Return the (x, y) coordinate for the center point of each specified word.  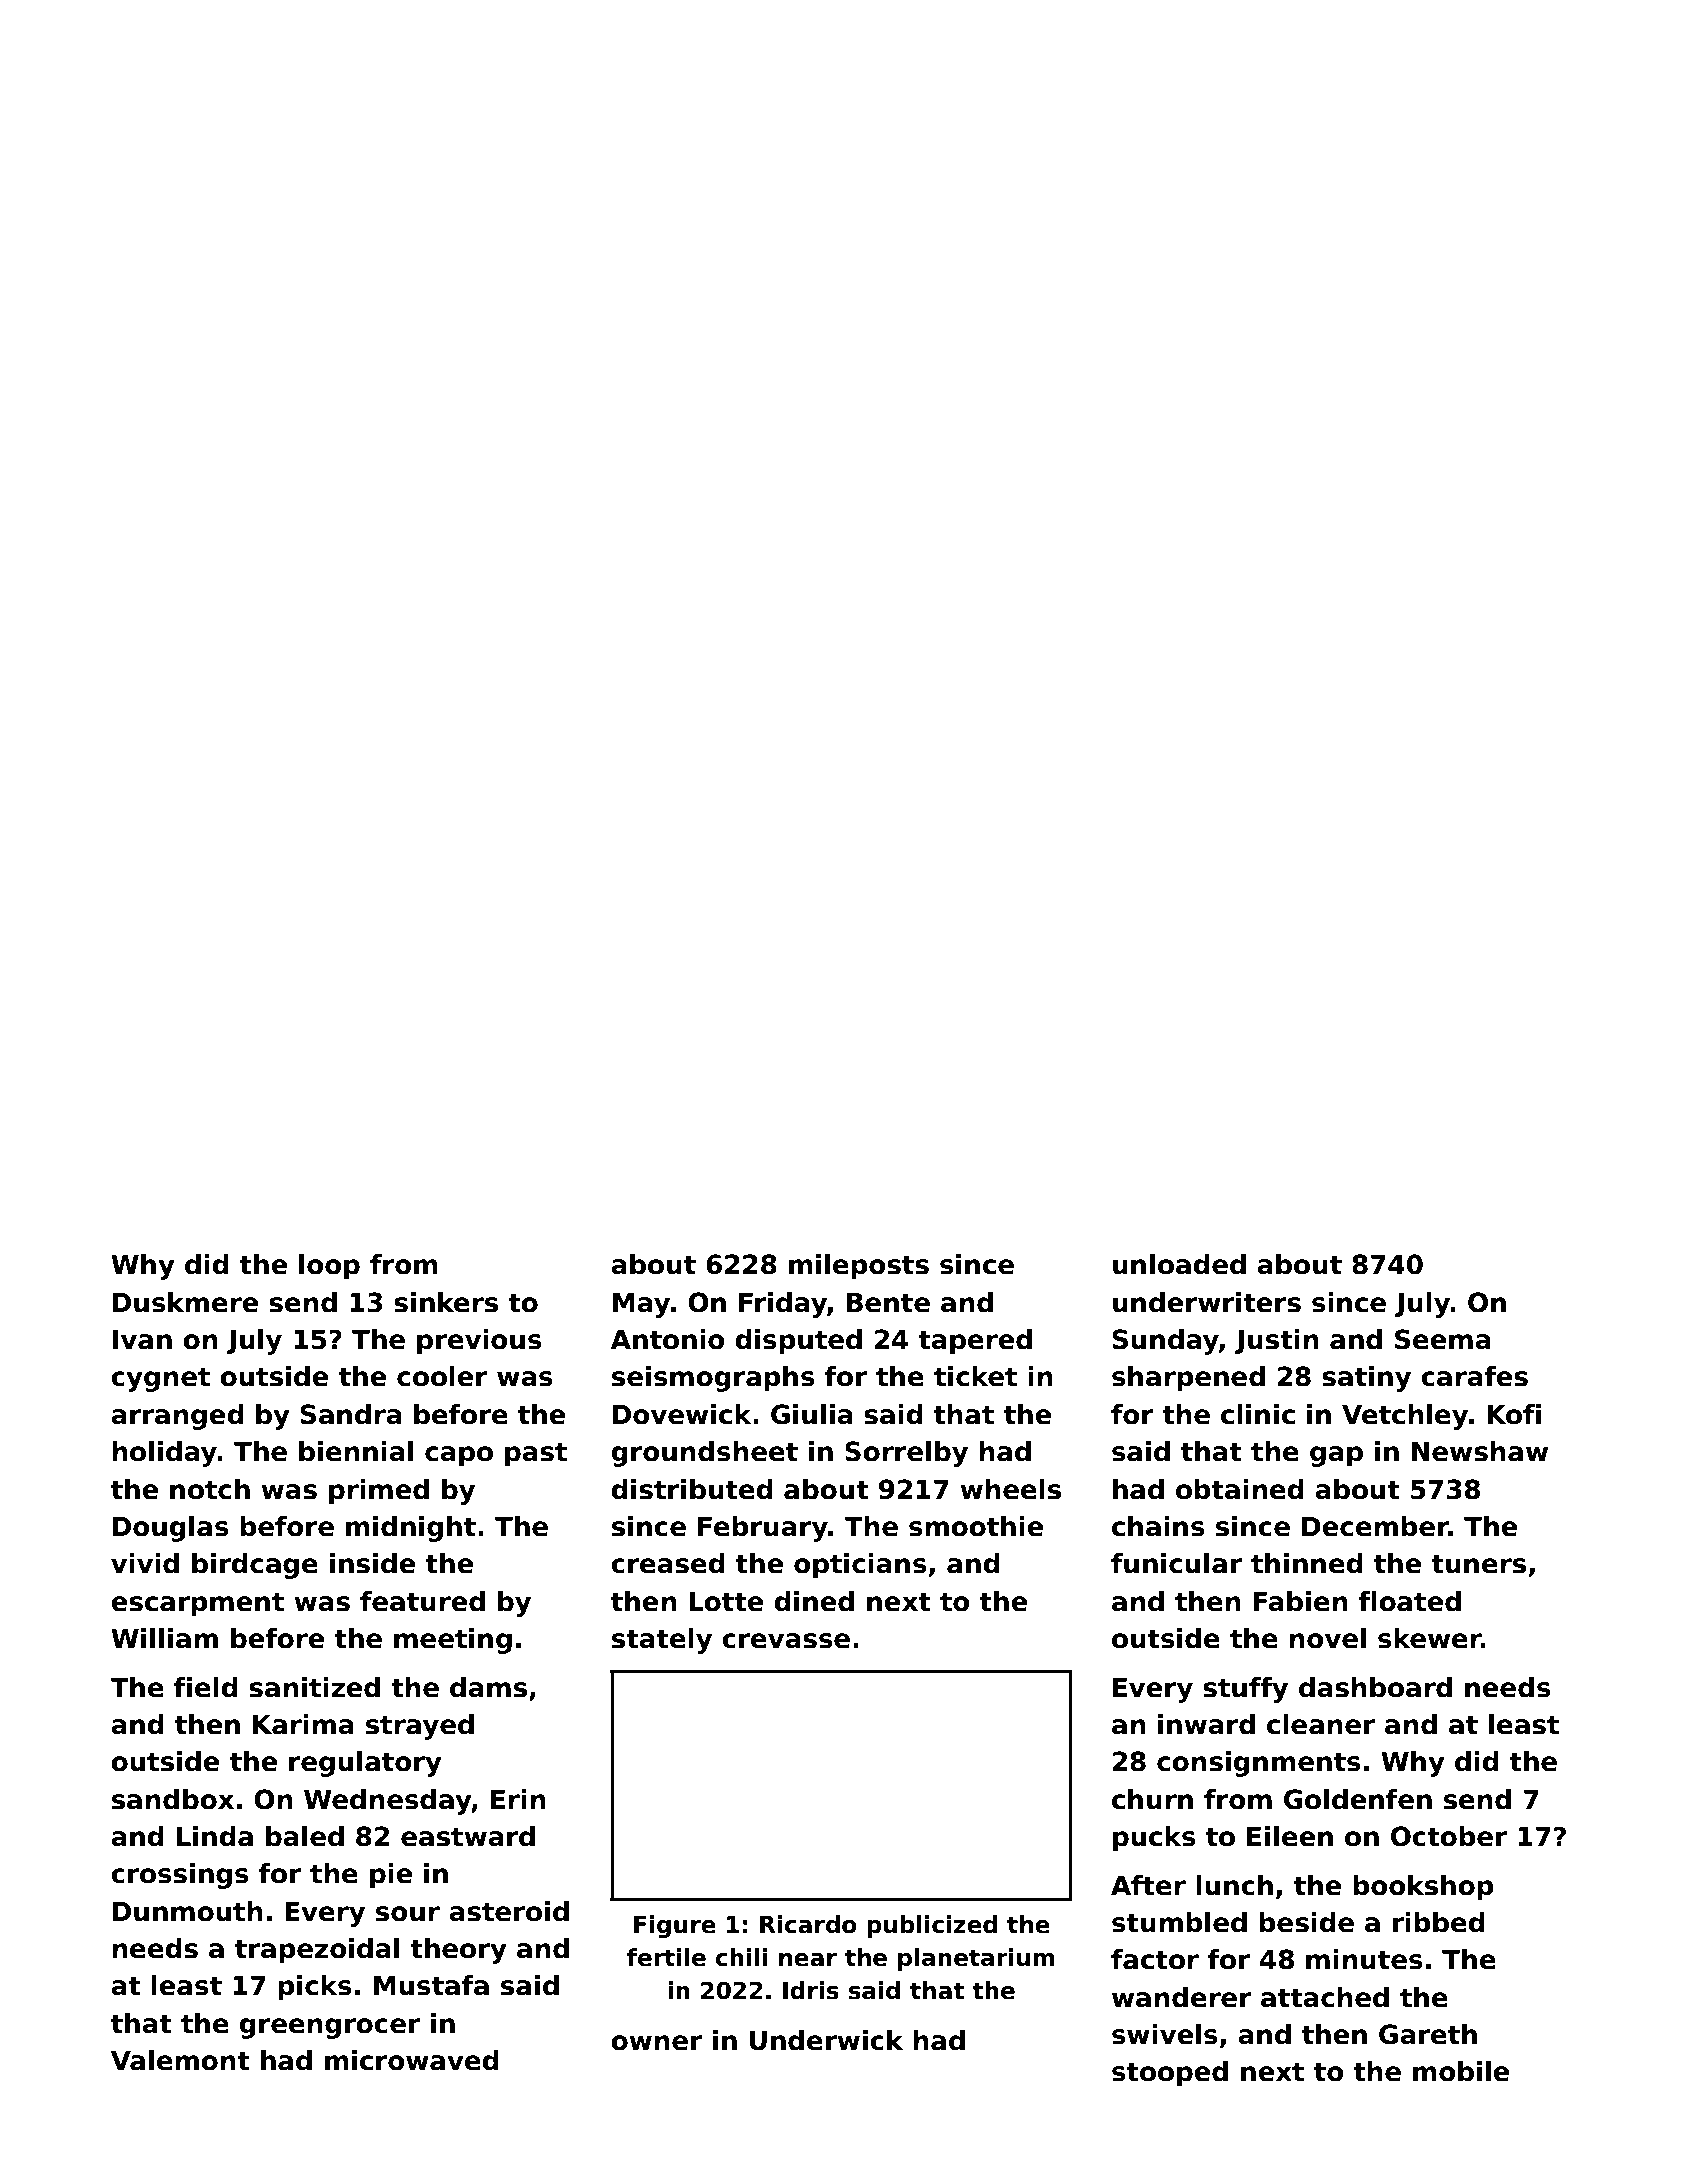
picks (315, 1988)
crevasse (786, 1641)
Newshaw (1480, 1451)
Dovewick (682, 1414)
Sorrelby (906, 1454)
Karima (303, 1724)
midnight (411, 1529)
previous (479, 1342)
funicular (1176, 1563)
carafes (1474, 1376)
